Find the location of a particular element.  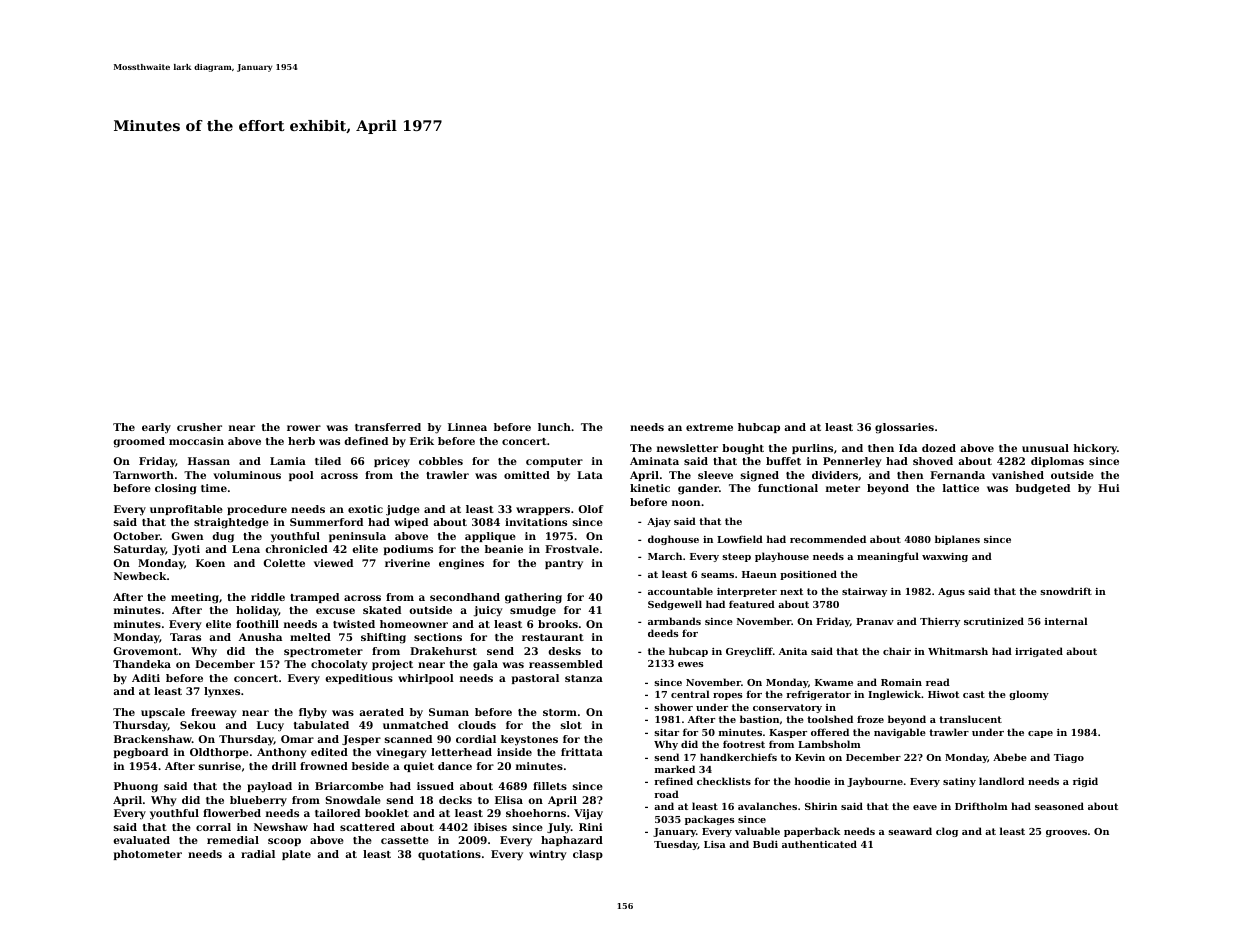

cape is located at coordinates (1040, 734).
